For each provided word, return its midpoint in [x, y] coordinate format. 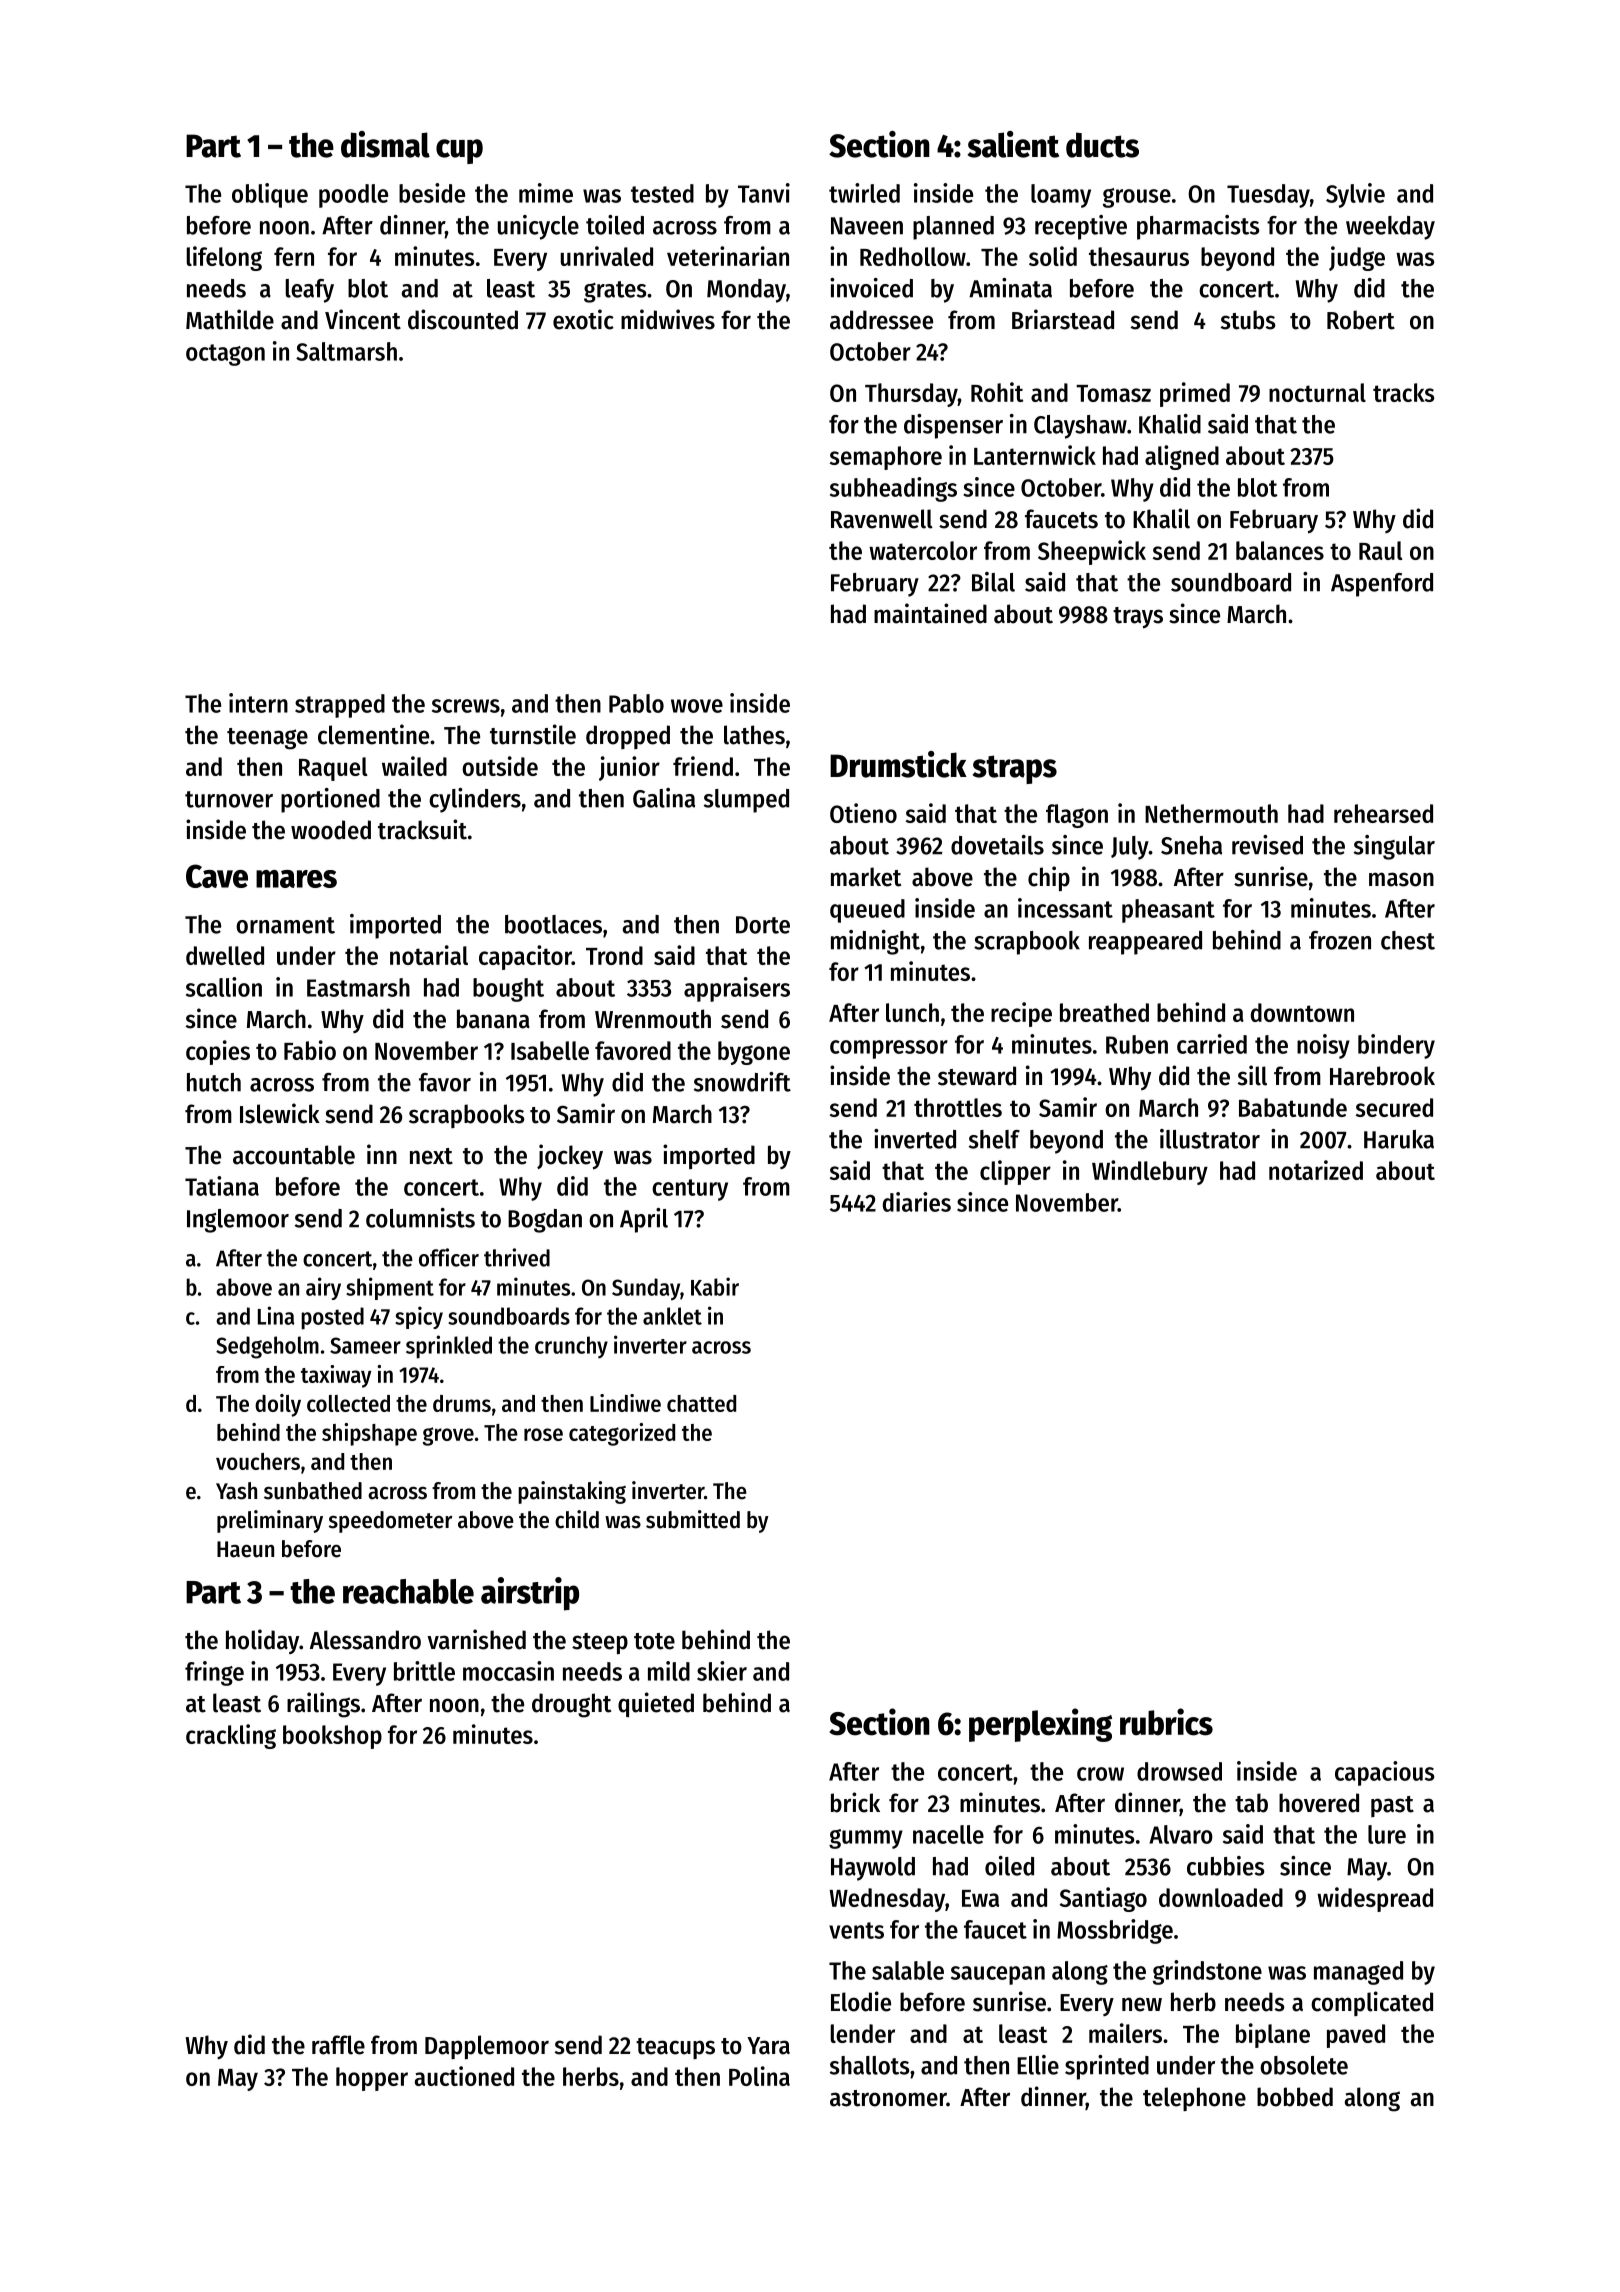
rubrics [1166, 1722]
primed [1195, 394]
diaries [917, 1202]
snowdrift [742, 1082]
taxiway [336, 1376]
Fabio [310, 1050]
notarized [1316, 1170]
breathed [1104, 1012]
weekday [1390, 228]
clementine [373, 734]
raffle [338, 2045]
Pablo [636, 703]
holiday [262, 1641]
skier [722, 1671]
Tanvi [764, 193]
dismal [385, 144]
